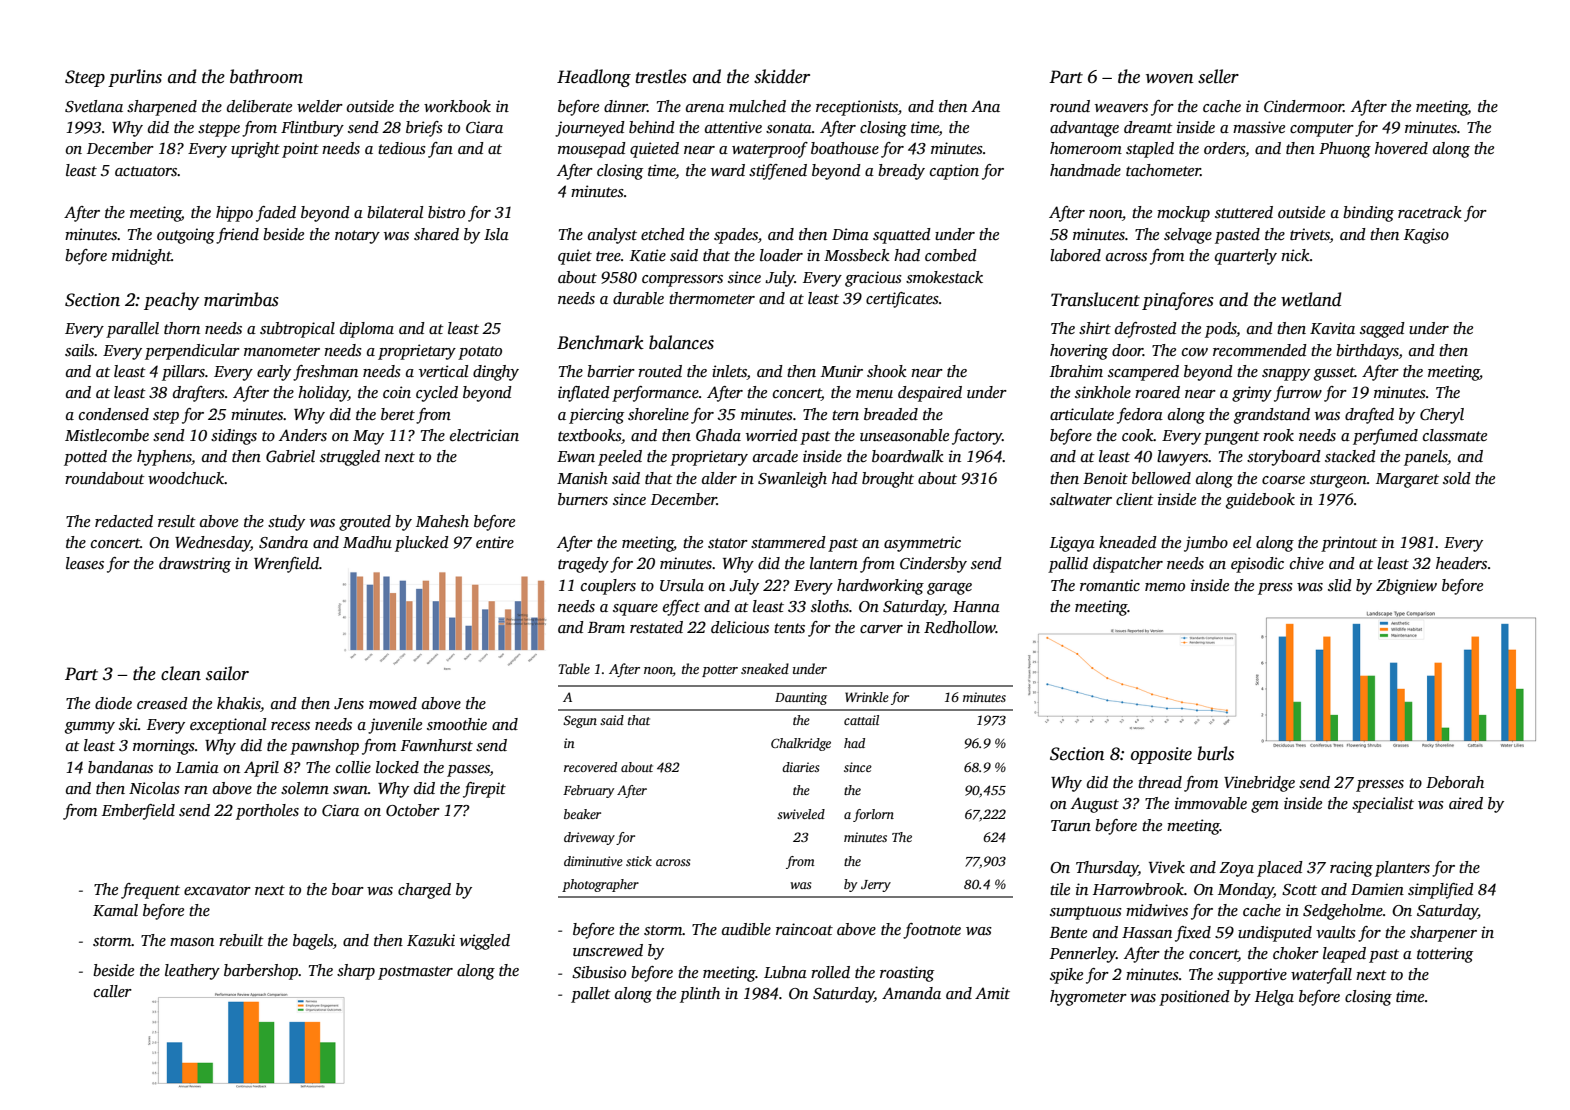 The width and height of the screenshot is (1570, 1110). Describe the element at coordinates (775, 456) in the screenshot. I see `arcade` at that location.
